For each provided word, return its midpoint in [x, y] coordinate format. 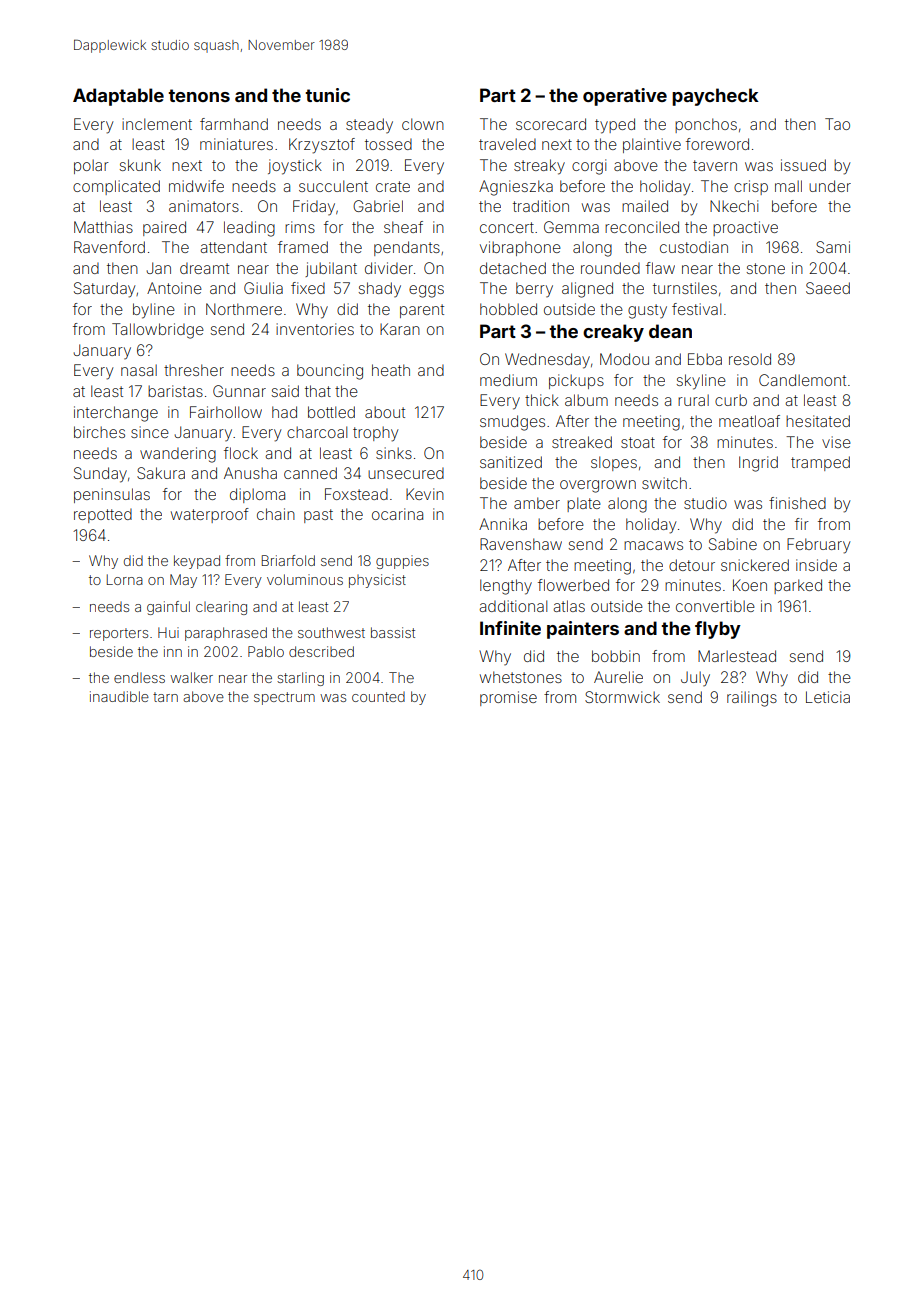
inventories [315, 329]
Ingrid [758, 464]
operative [625, 97]
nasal [139, 370]
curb [731, 400]
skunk [140, 165]
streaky [539, 167]
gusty [647, 311]
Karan [400, 329]
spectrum [284, 698]
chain [276, 514]
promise [508, 698]
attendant [233, 247]
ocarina [397, 514]
